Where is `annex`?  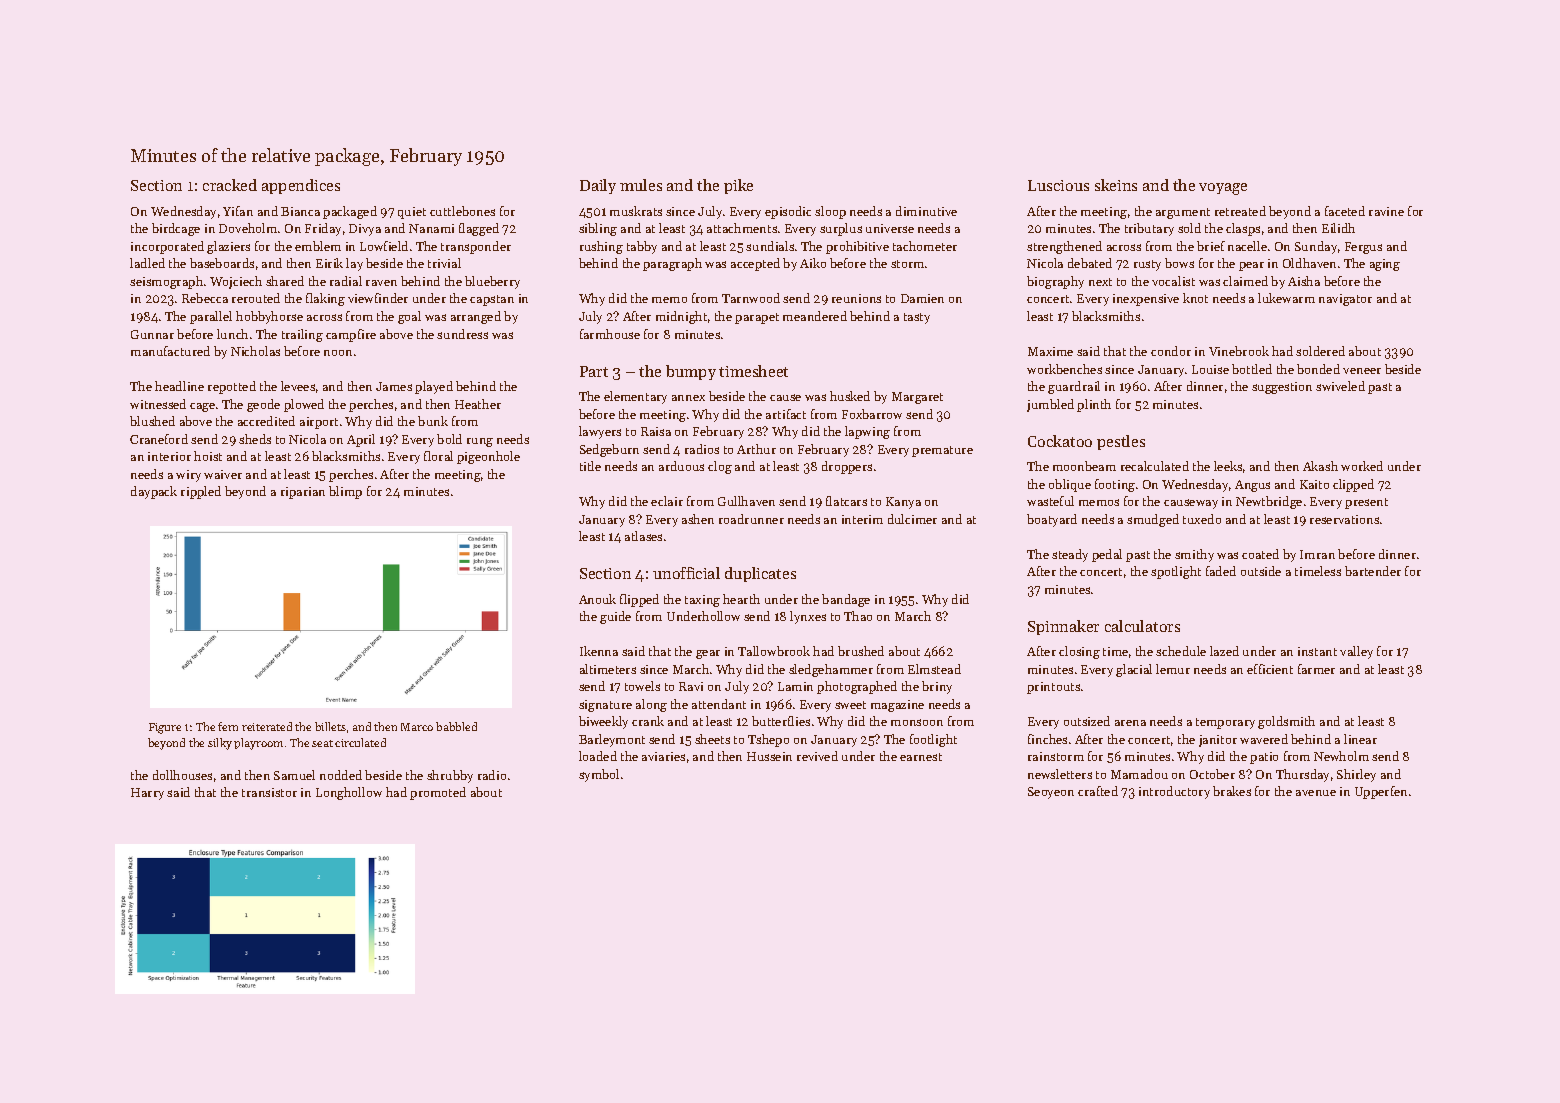 annex is located at coordinates (688, 398).
